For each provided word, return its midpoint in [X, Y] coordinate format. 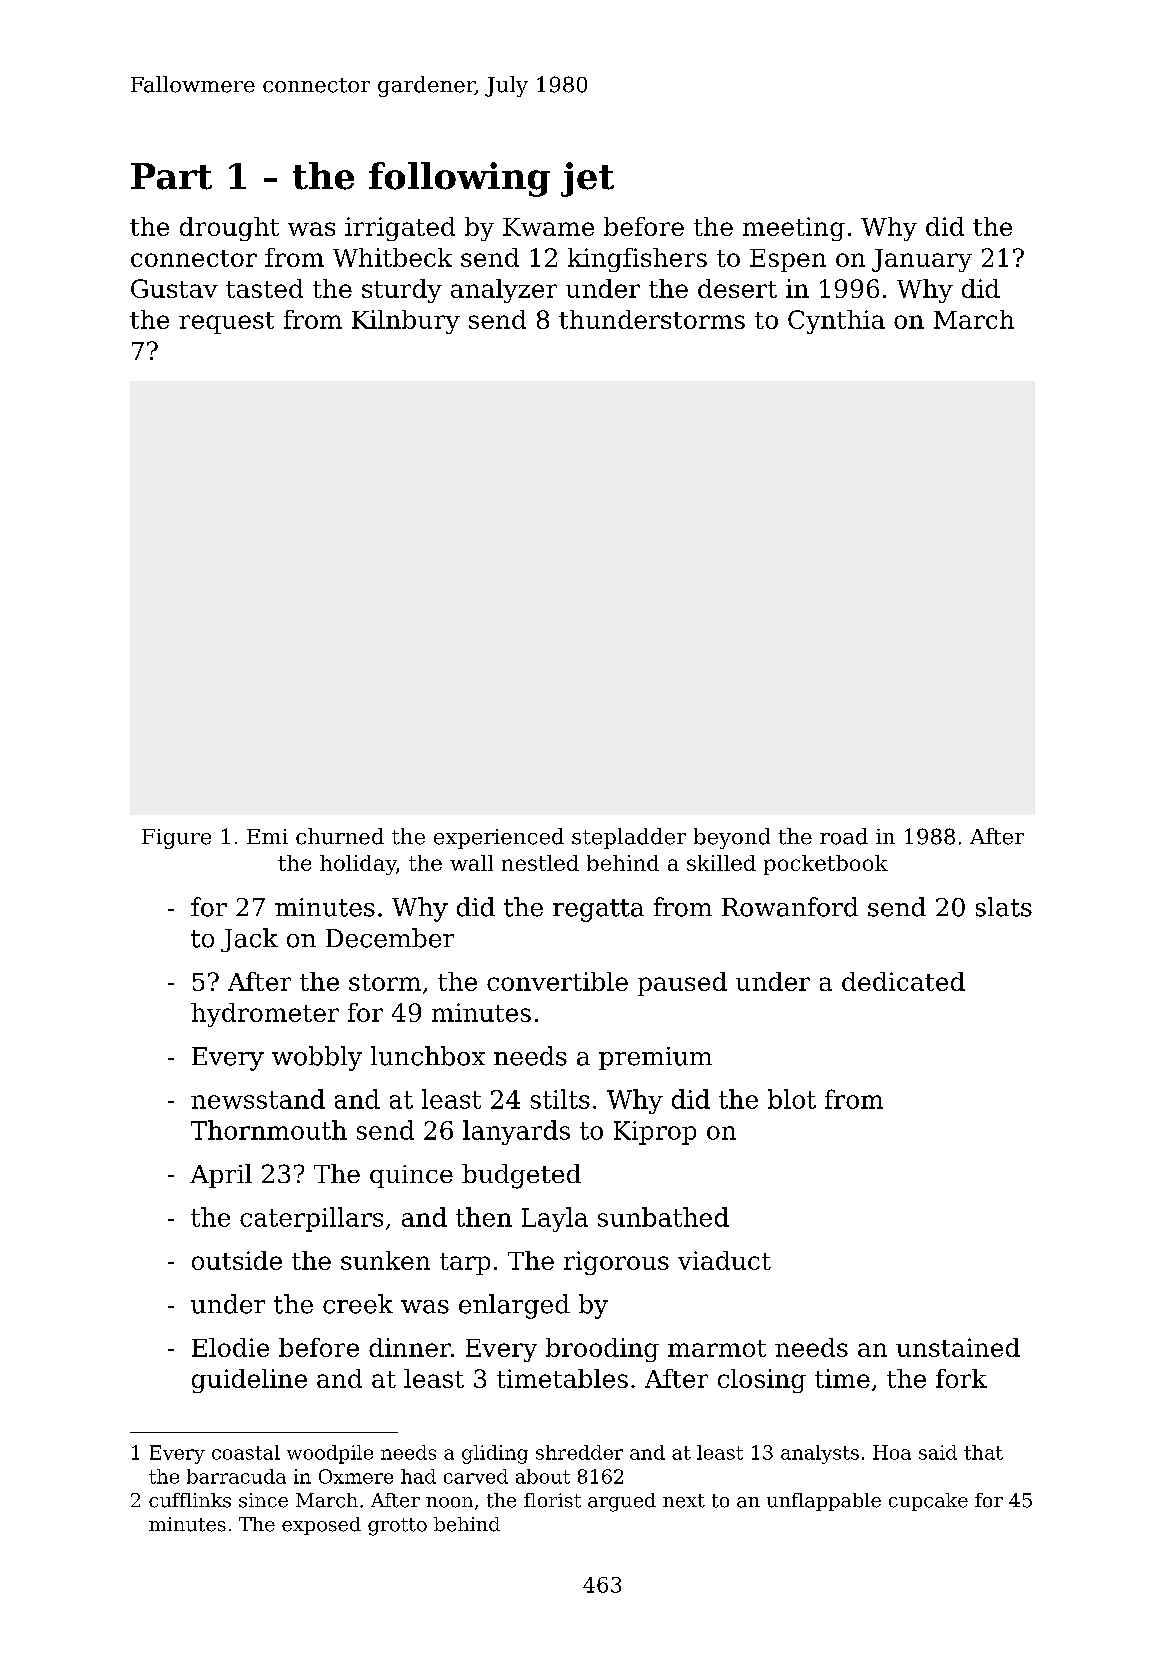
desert [737, 288]
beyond [732, 838]
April [221, 1176]
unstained [958, 1347]
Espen [788, 260]
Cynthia [836, 322]
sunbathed [663, 1217]
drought [229, 229]
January [922, 260]
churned [340, 836]
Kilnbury [406, 322]
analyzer [504, 291]
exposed [321, 1526]
